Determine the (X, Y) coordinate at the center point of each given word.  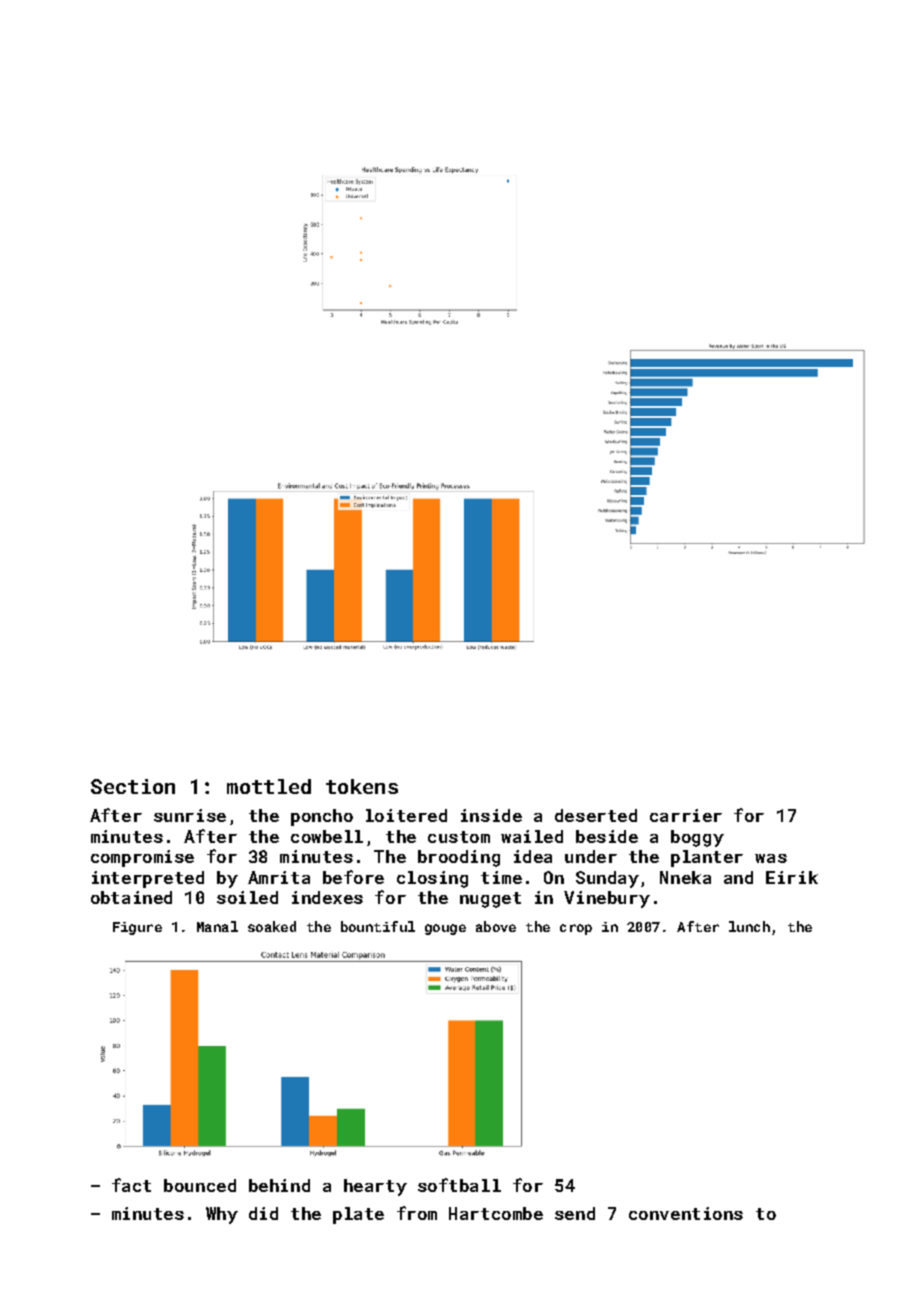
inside (491, 815)
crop (576, 929)
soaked (272, 926)
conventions (686, 1213)
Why (222, 1215)
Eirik (792, 877)
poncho (322, 817)
